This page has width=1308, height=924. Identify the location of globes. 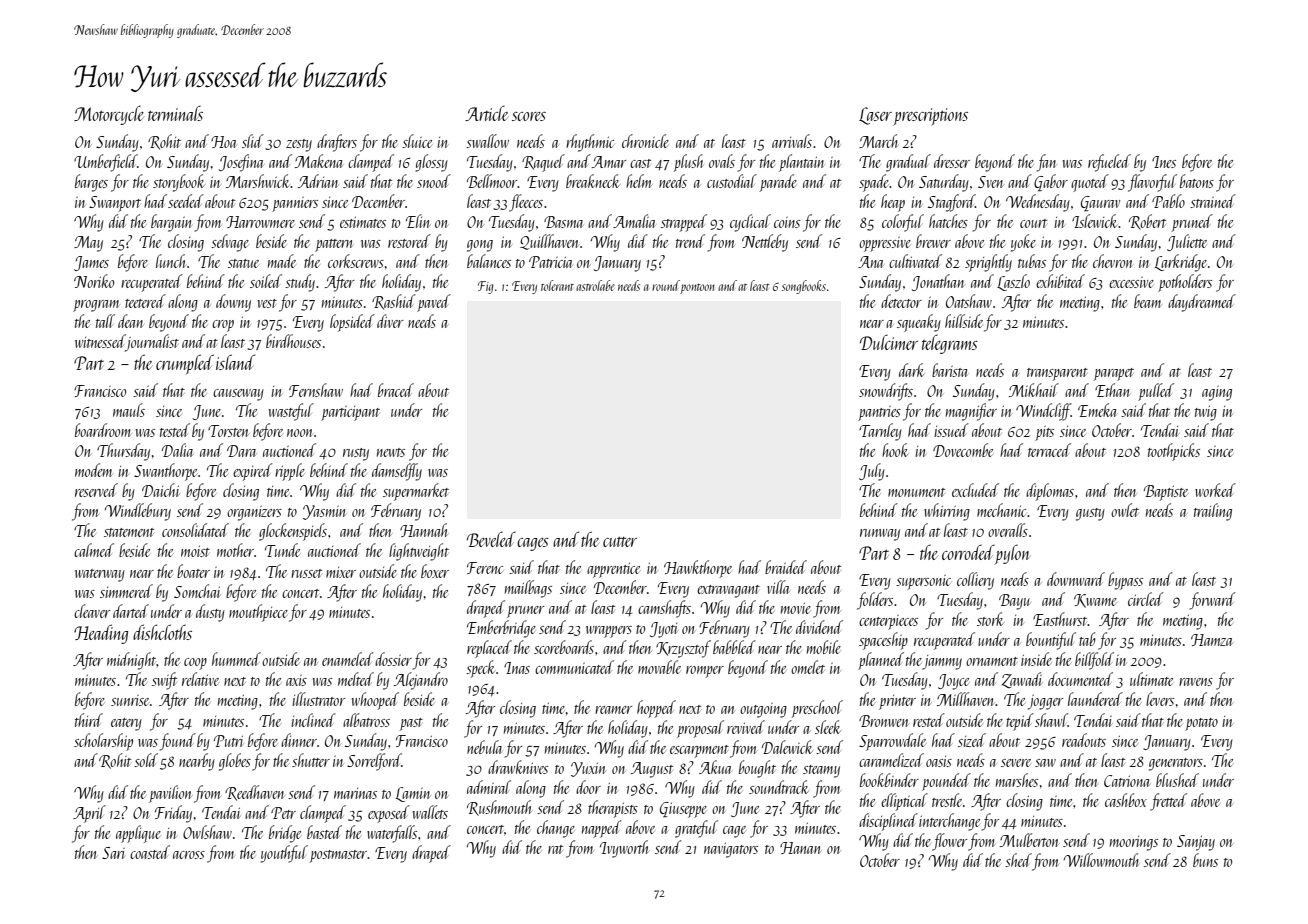
(235, 762).
